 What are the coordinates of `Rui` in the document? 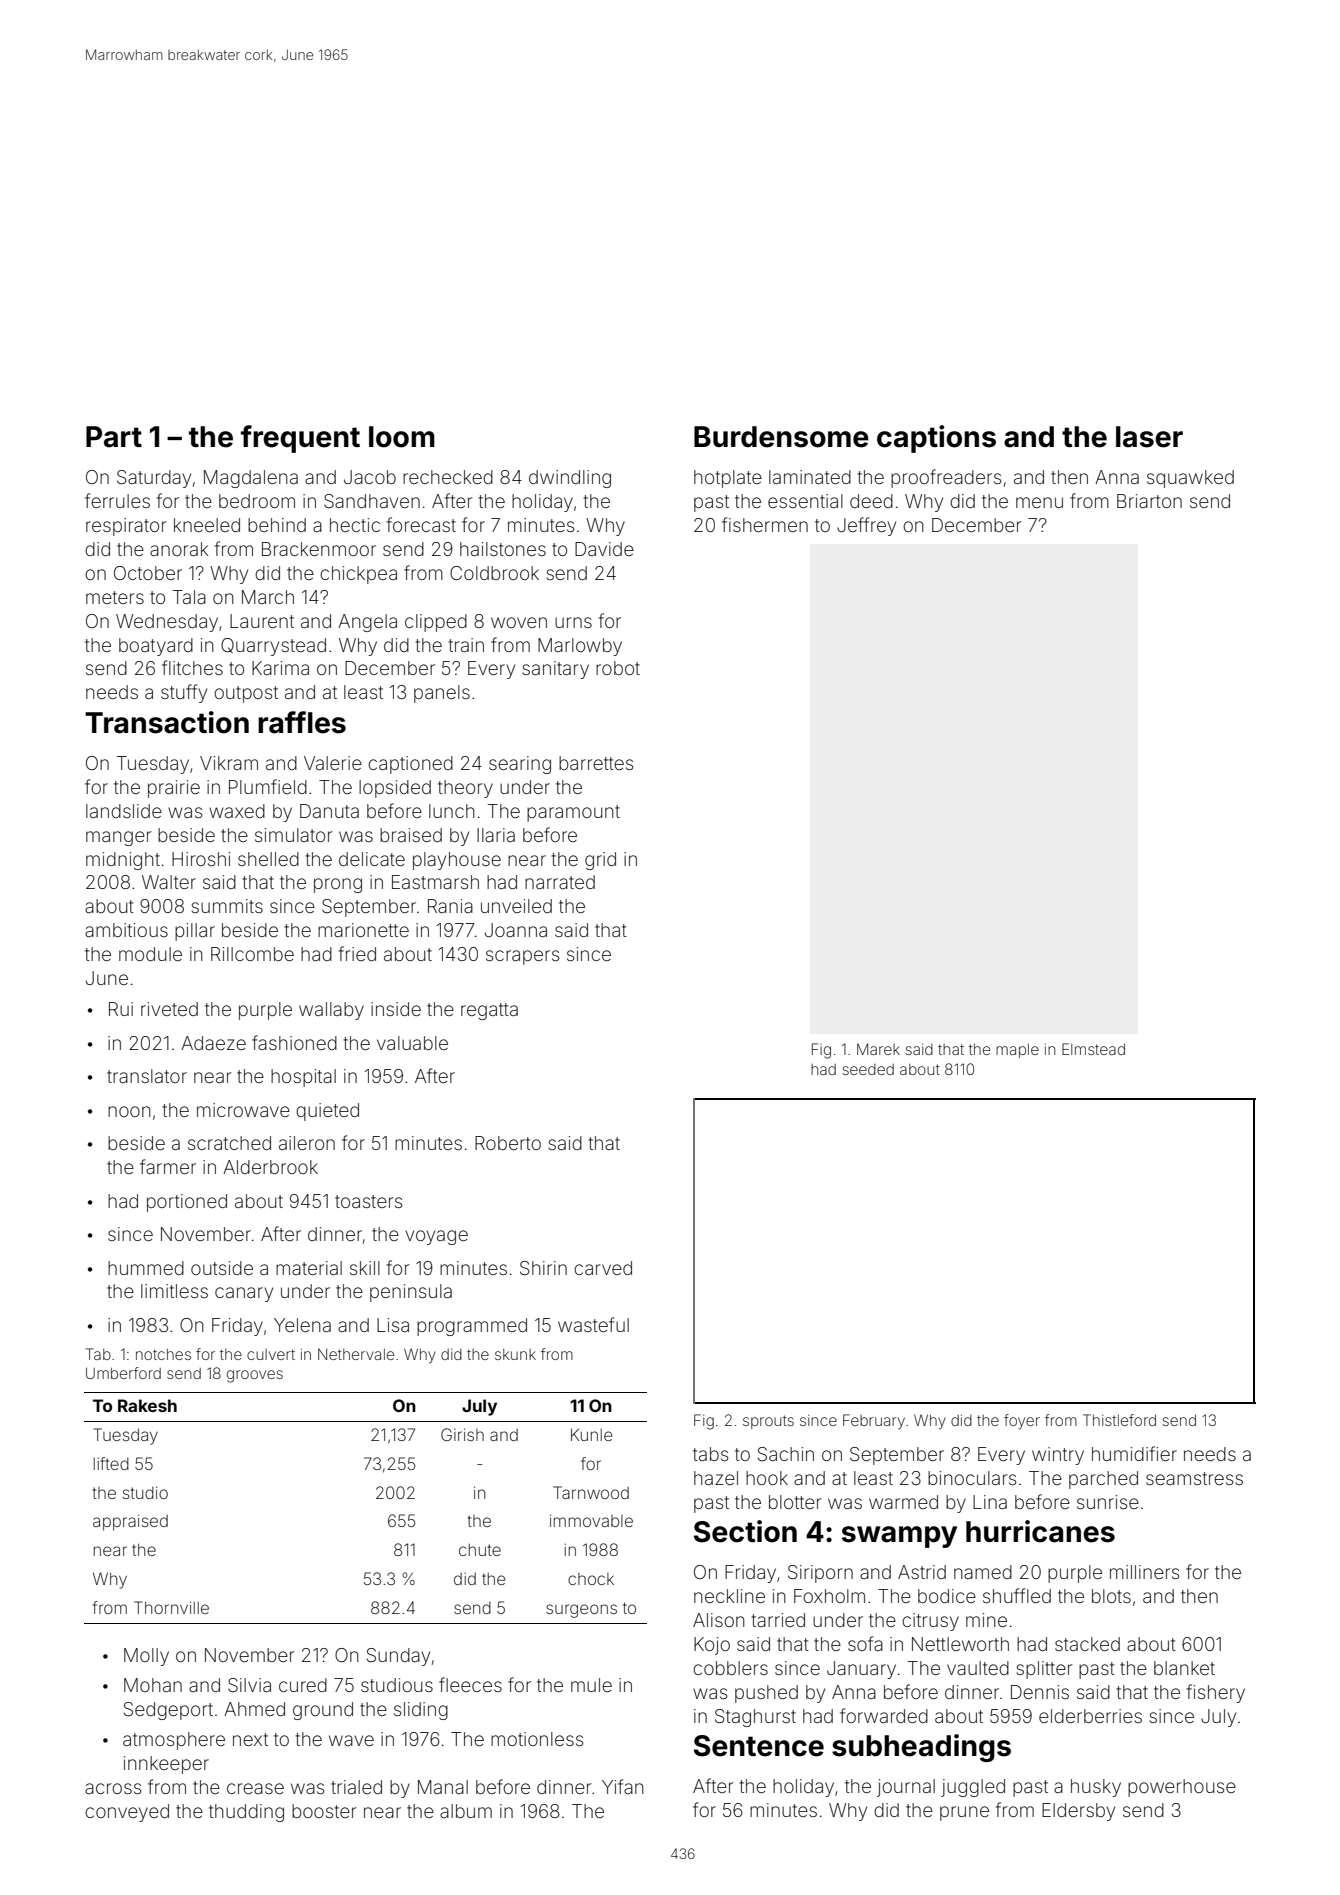 It's located at (121, 1009).
